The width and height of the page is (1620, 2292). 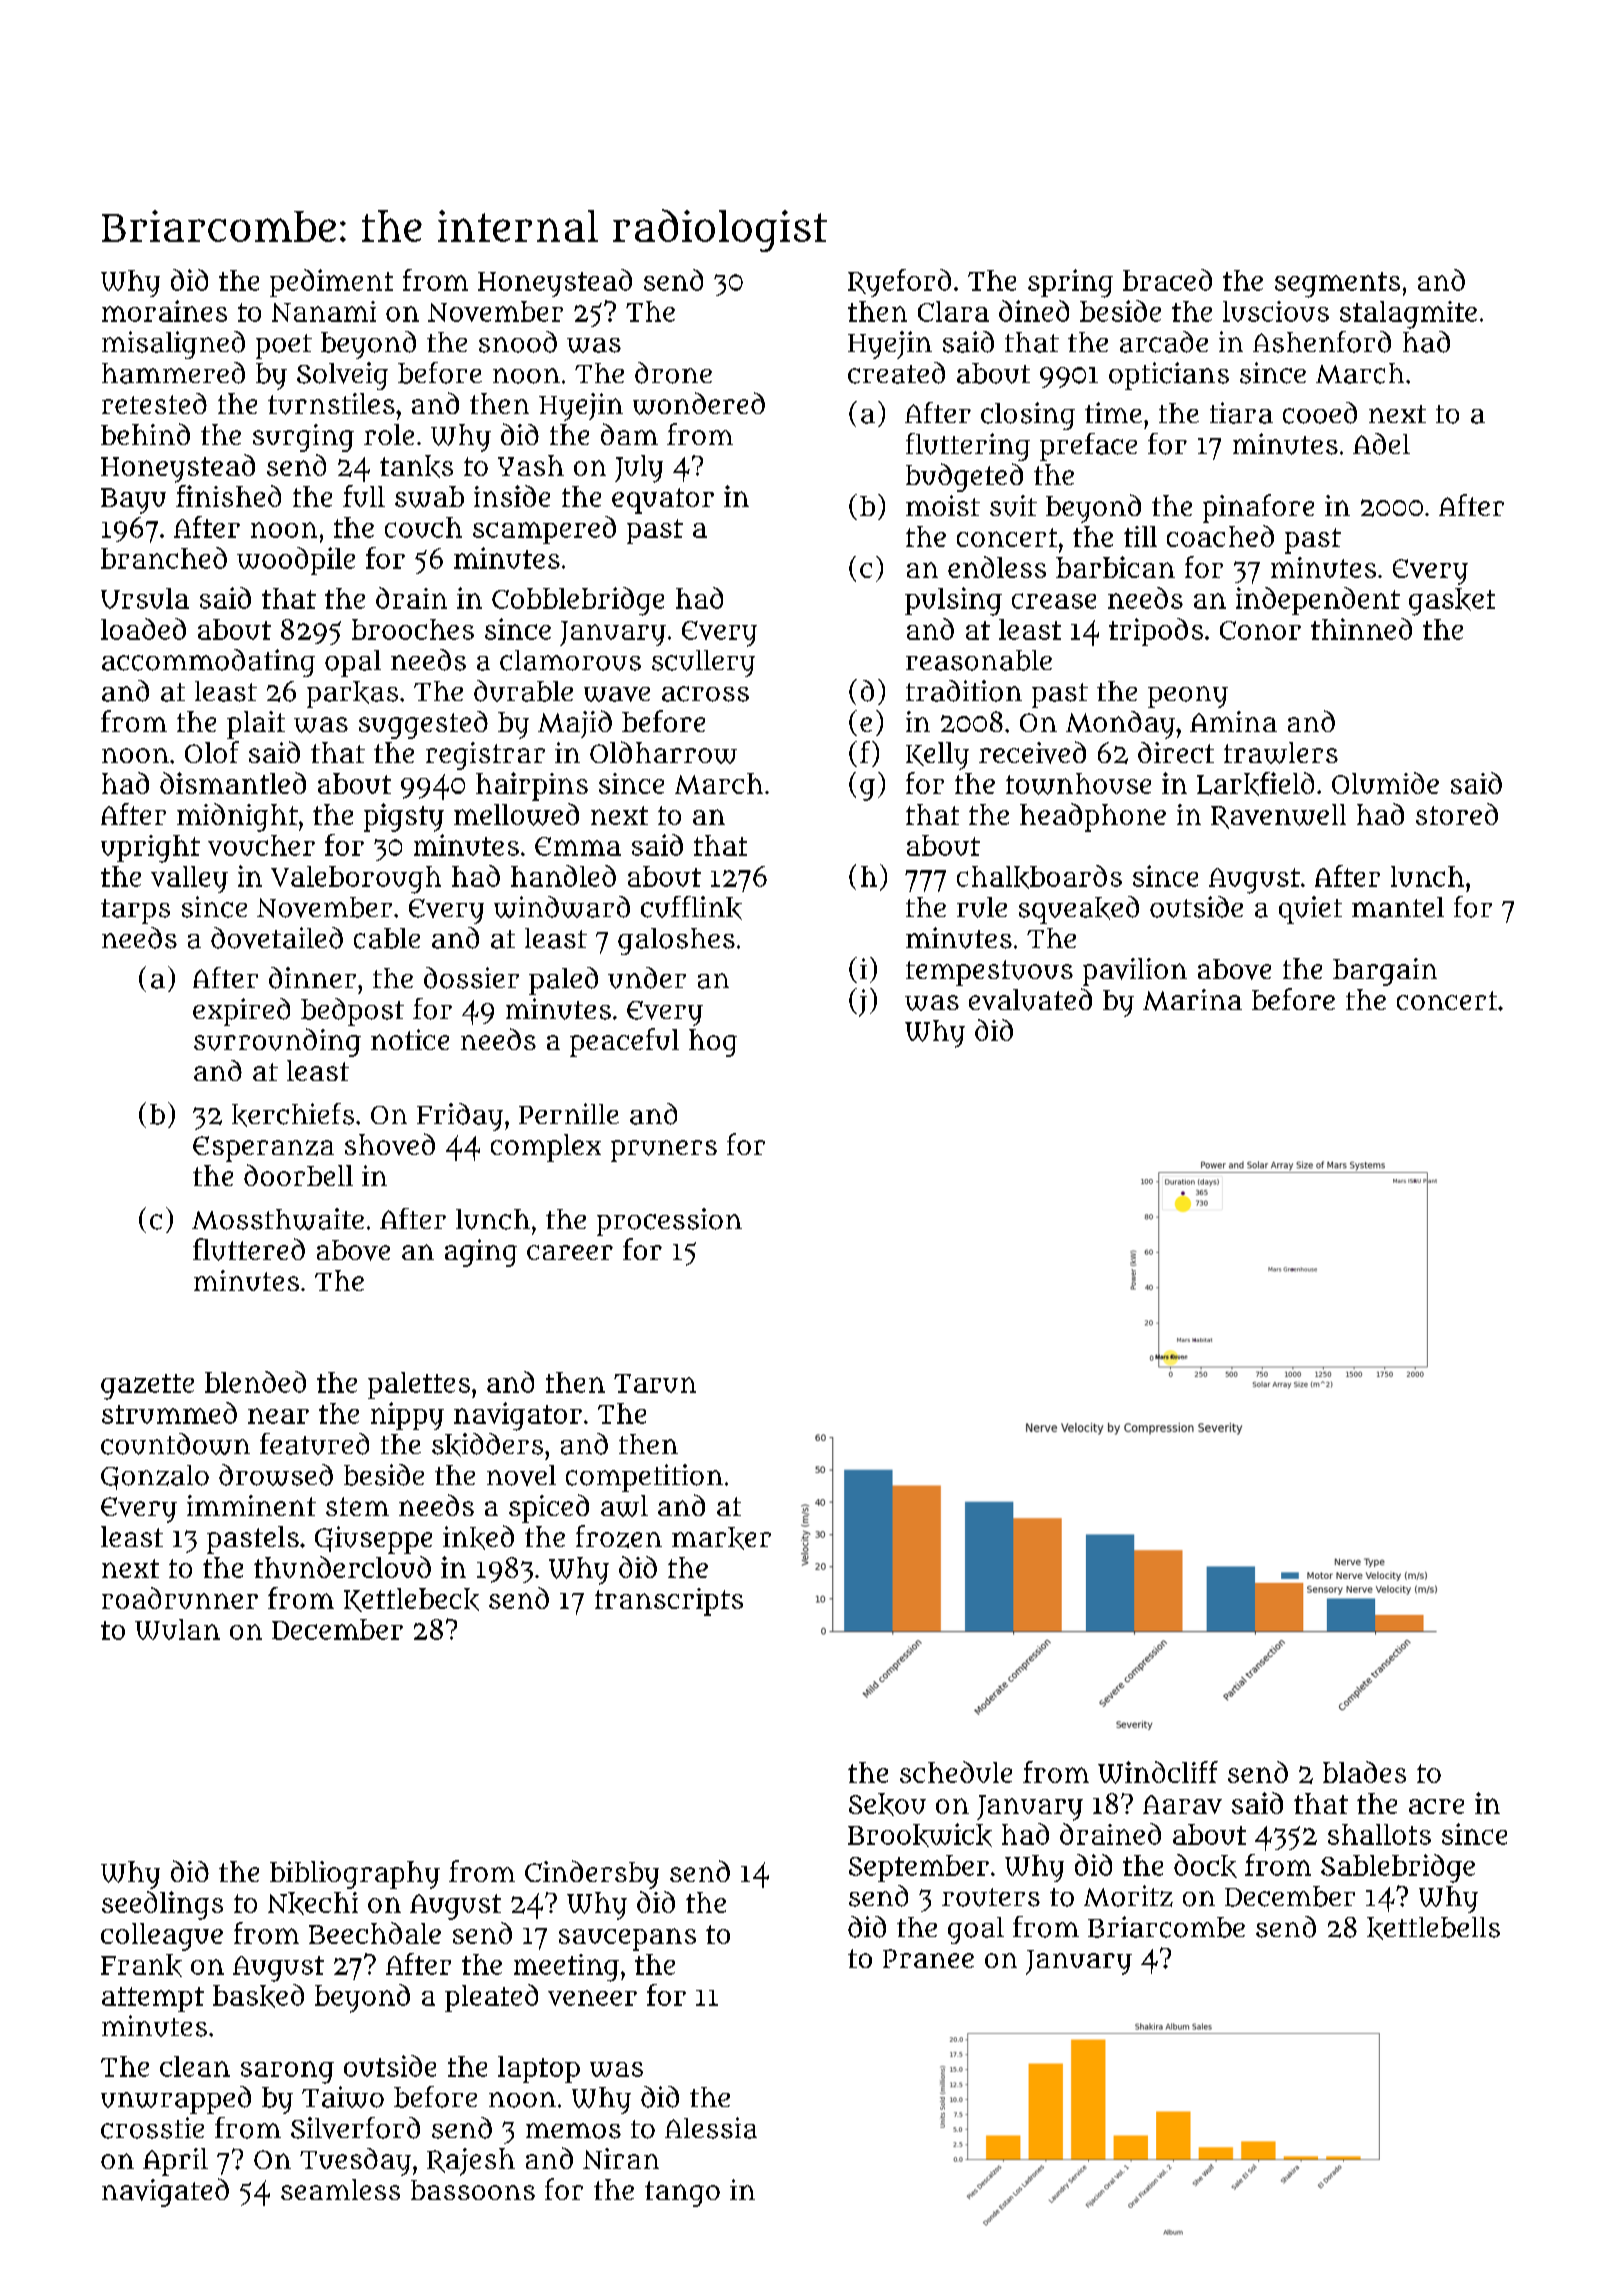 I want to click on dismantled, so click(x=233, y=783).
